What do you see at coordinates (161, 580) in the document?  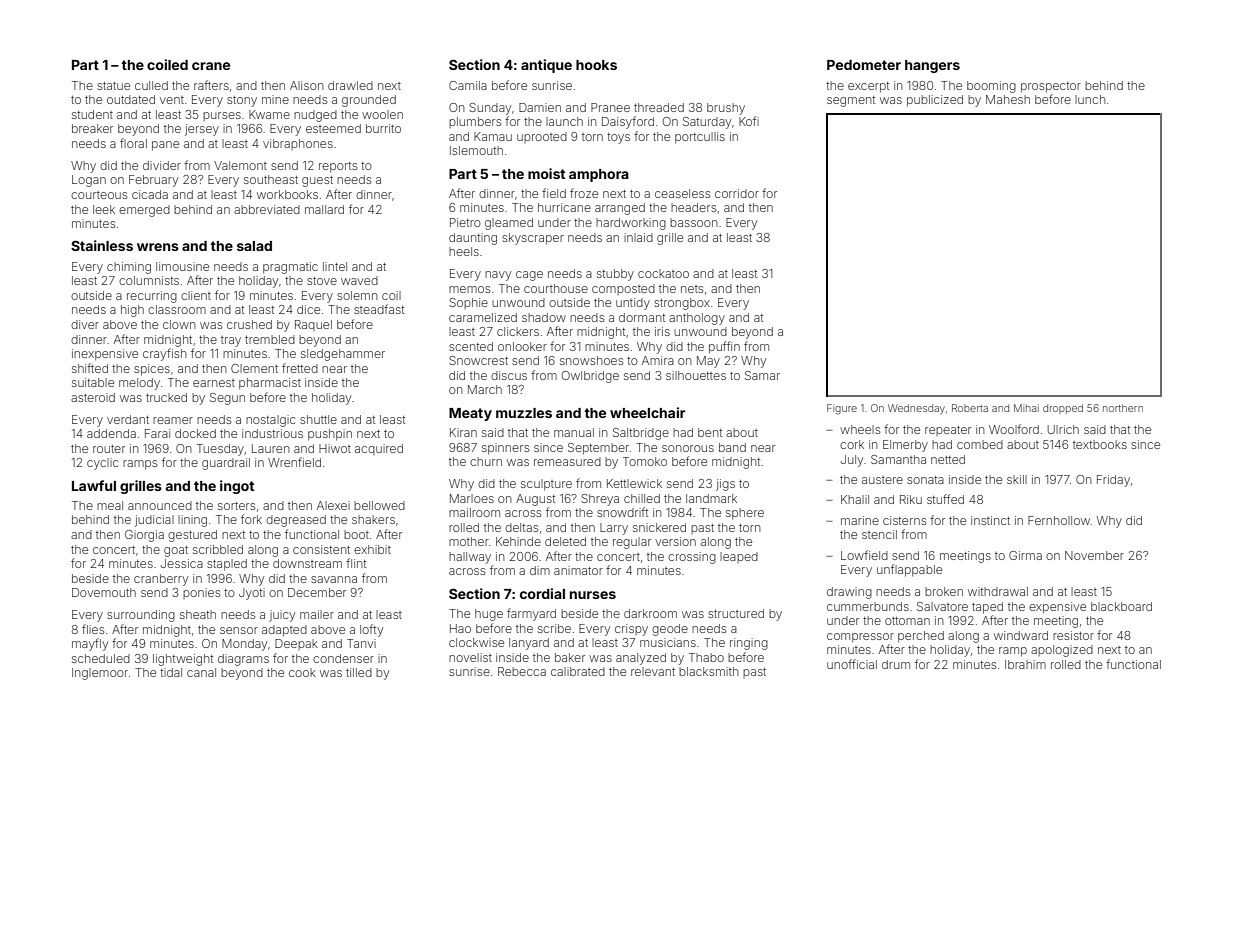 I see `cranberry` at bounding box center [161, 580].
